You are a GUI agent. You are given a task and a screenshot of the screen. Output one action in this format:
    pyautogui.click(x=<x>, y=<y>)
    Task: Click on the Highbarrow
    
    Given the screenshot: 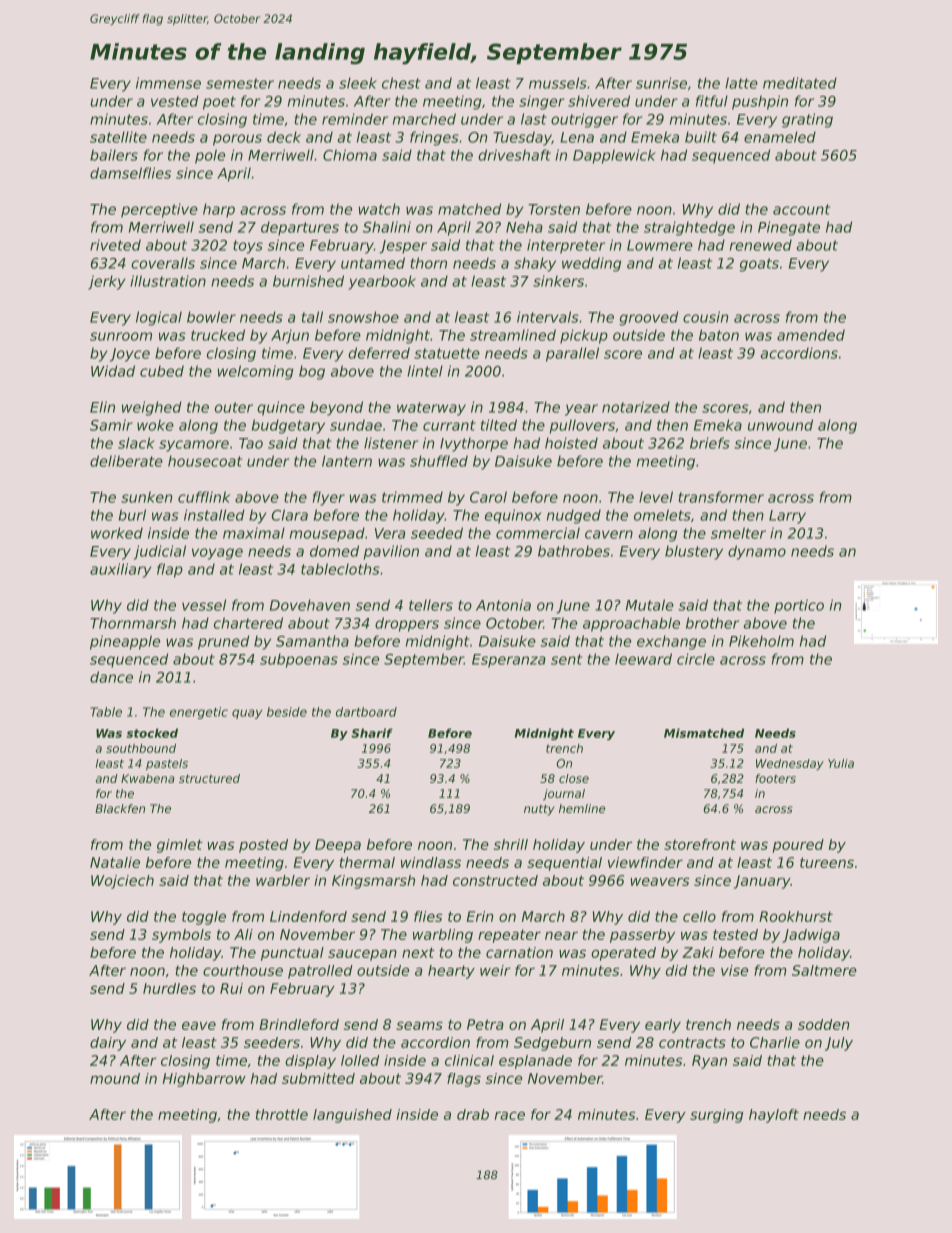 What is the action you would take?
    pyautogui.click(x=204, y=1080)
